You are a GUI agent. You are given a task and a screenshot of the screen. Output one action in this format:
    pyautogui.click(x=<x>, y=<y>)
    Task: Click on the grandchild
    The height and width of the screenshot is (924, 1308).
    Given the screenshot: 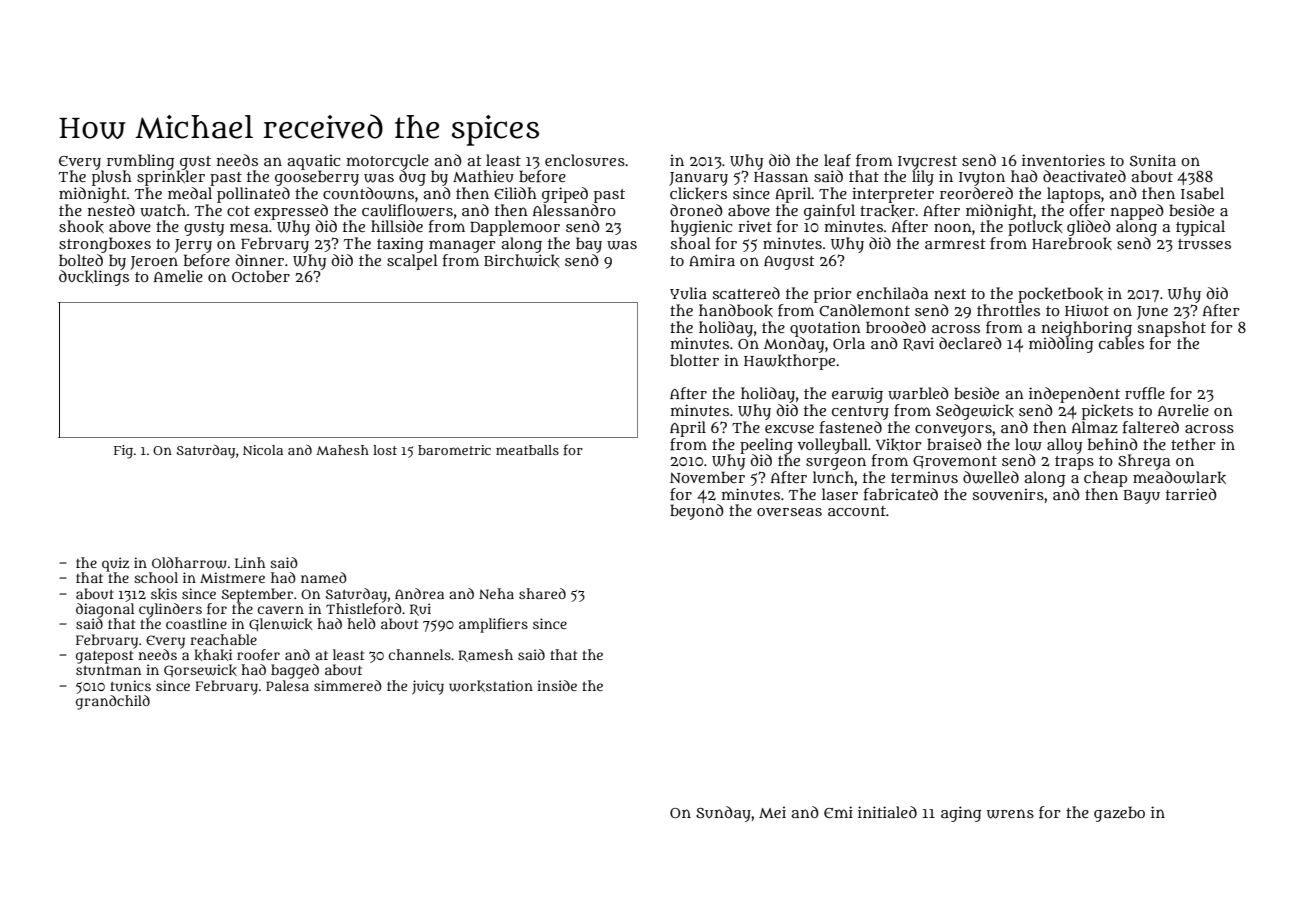 What is the action you would take?
    pyautogui.click(x=113, y=702)
